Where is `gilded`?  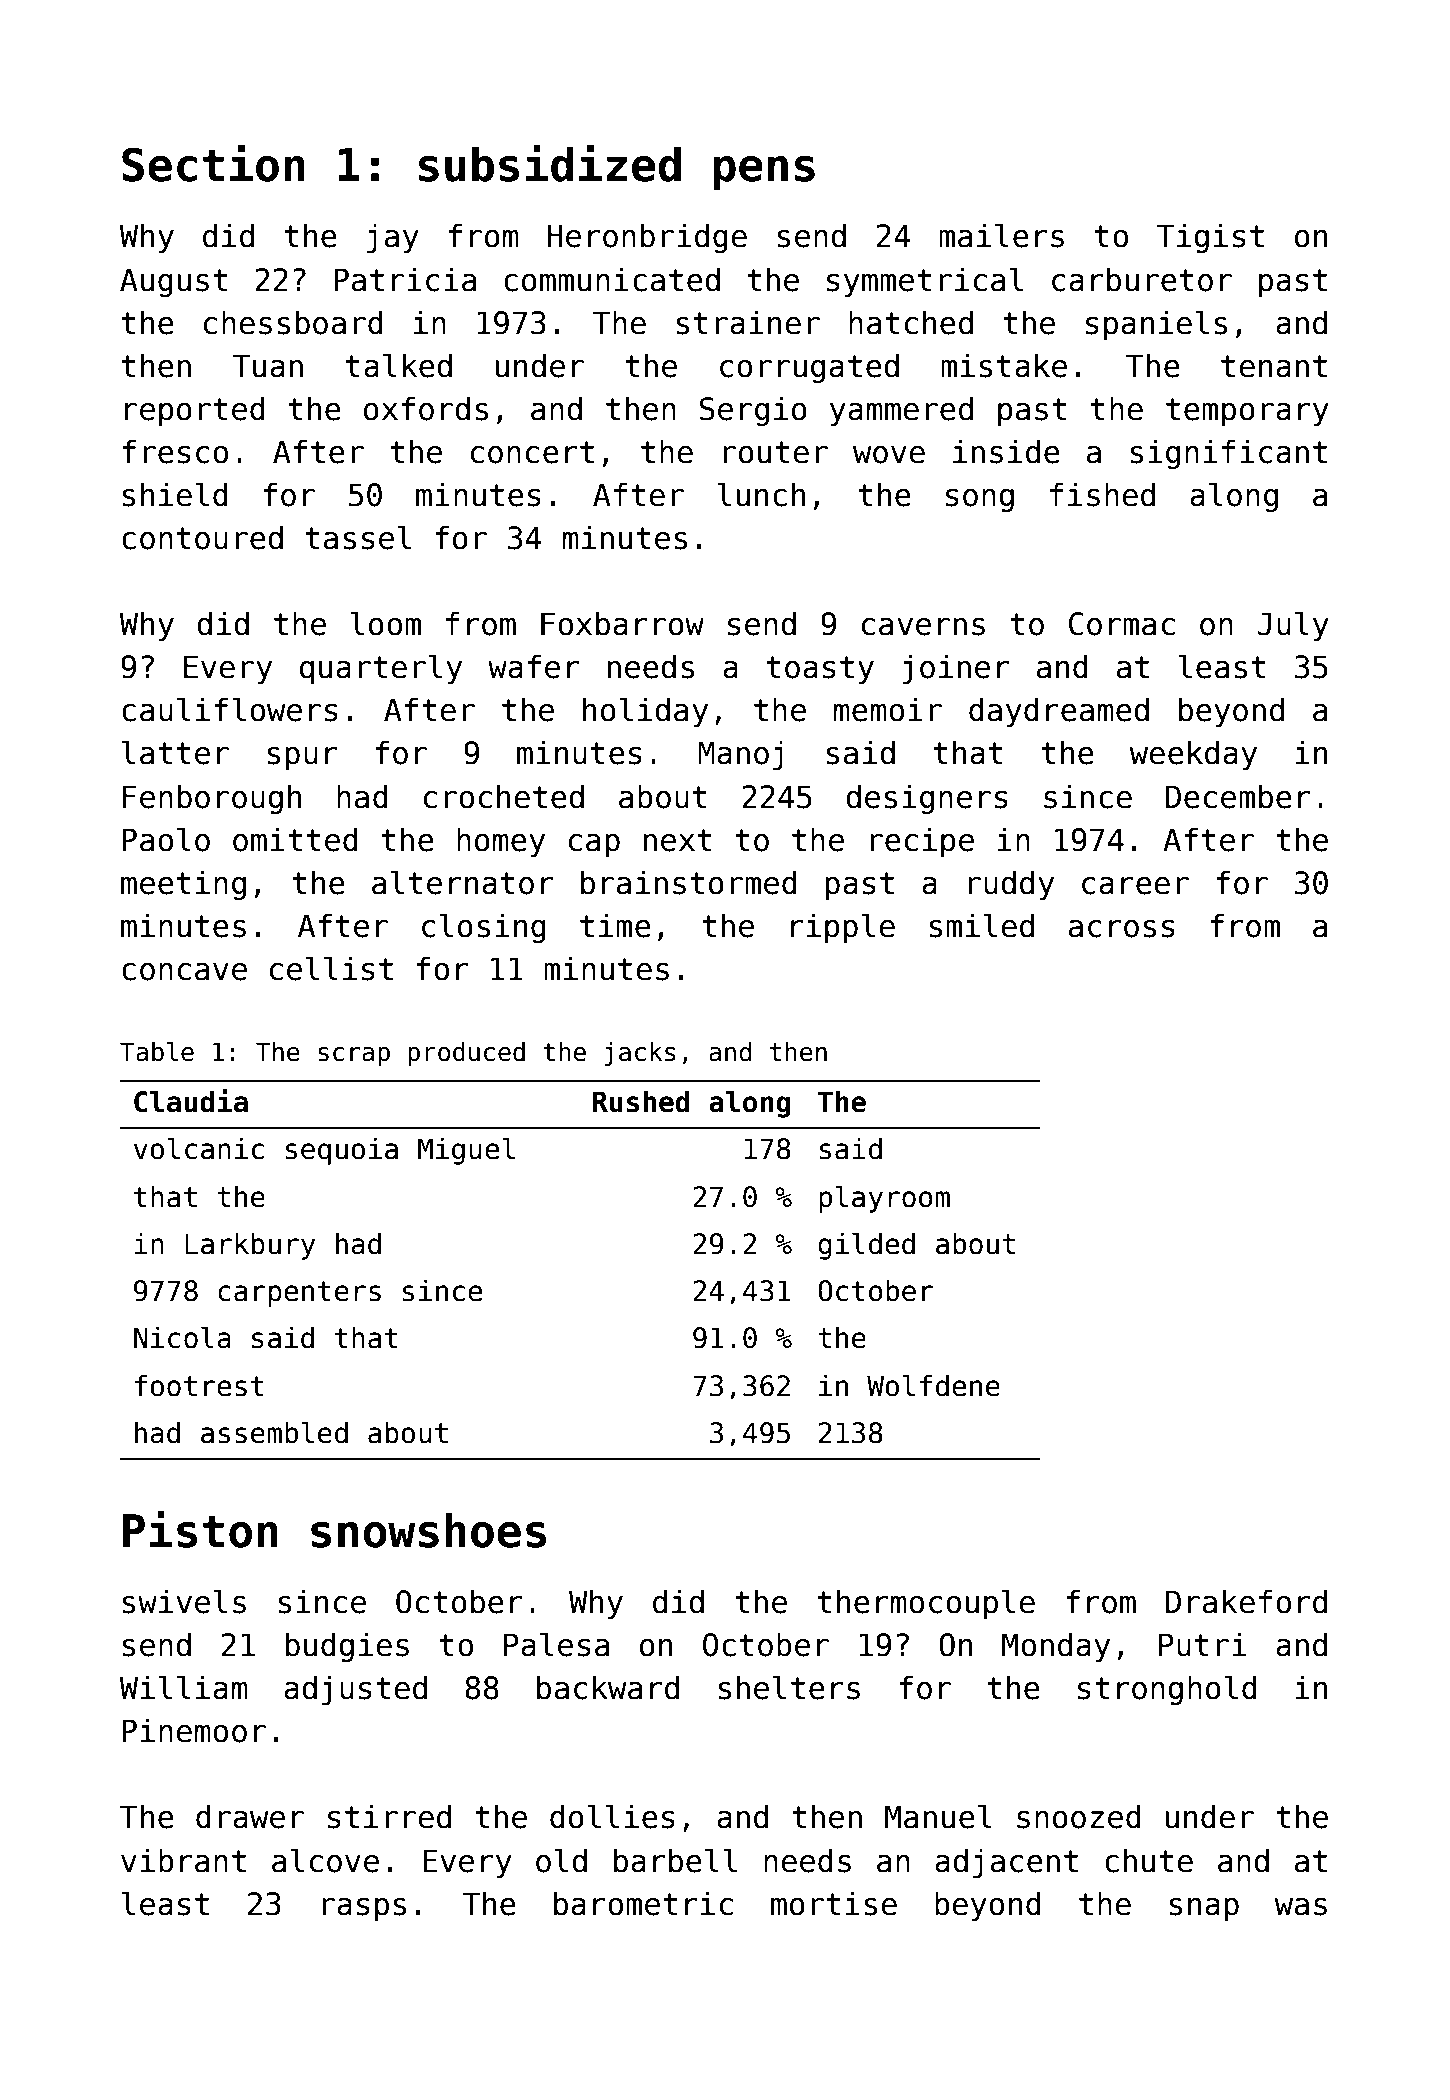
gilded is located at coordinates (866, 1246).
